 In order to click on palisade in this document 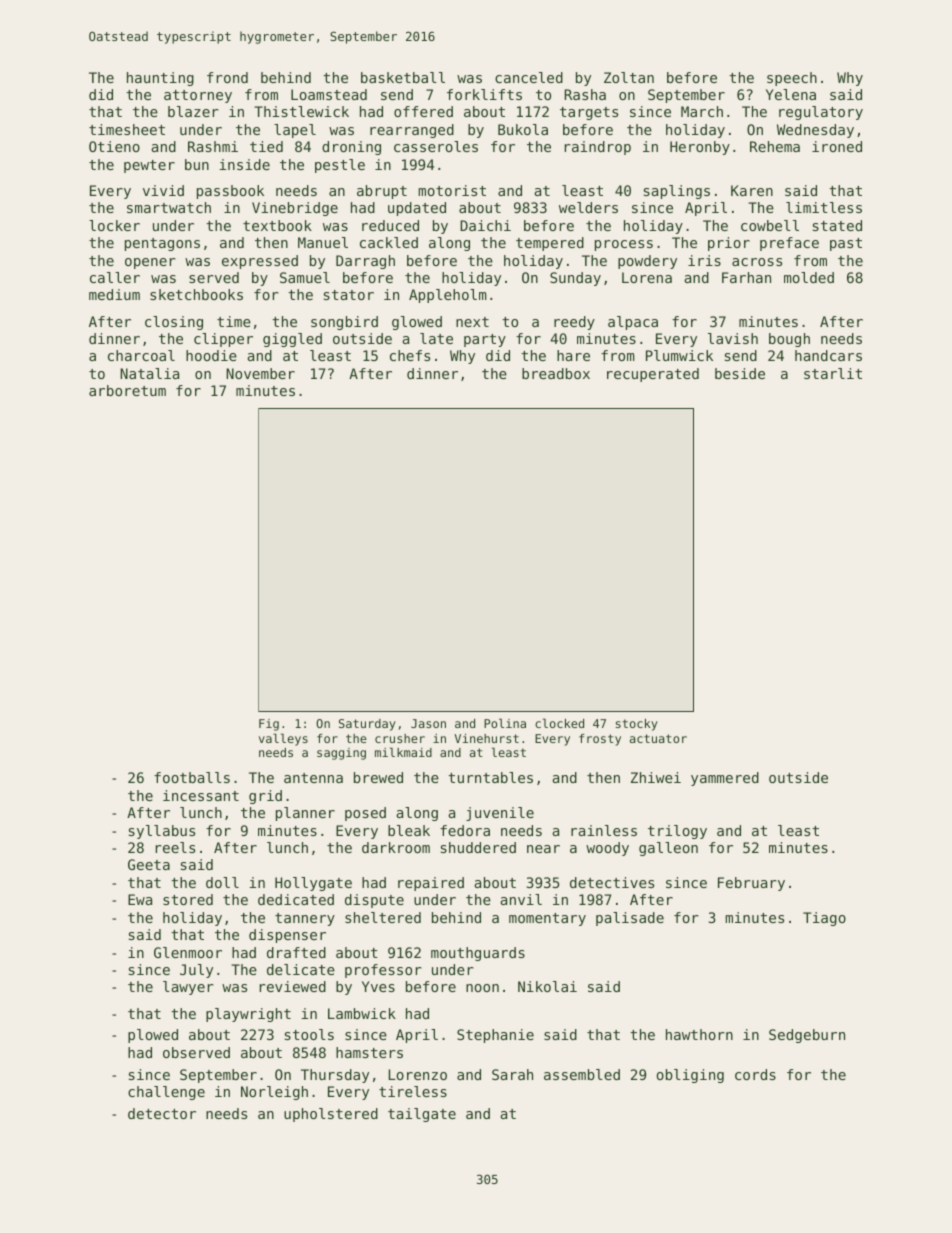, I will do `click(630, 919)`.
